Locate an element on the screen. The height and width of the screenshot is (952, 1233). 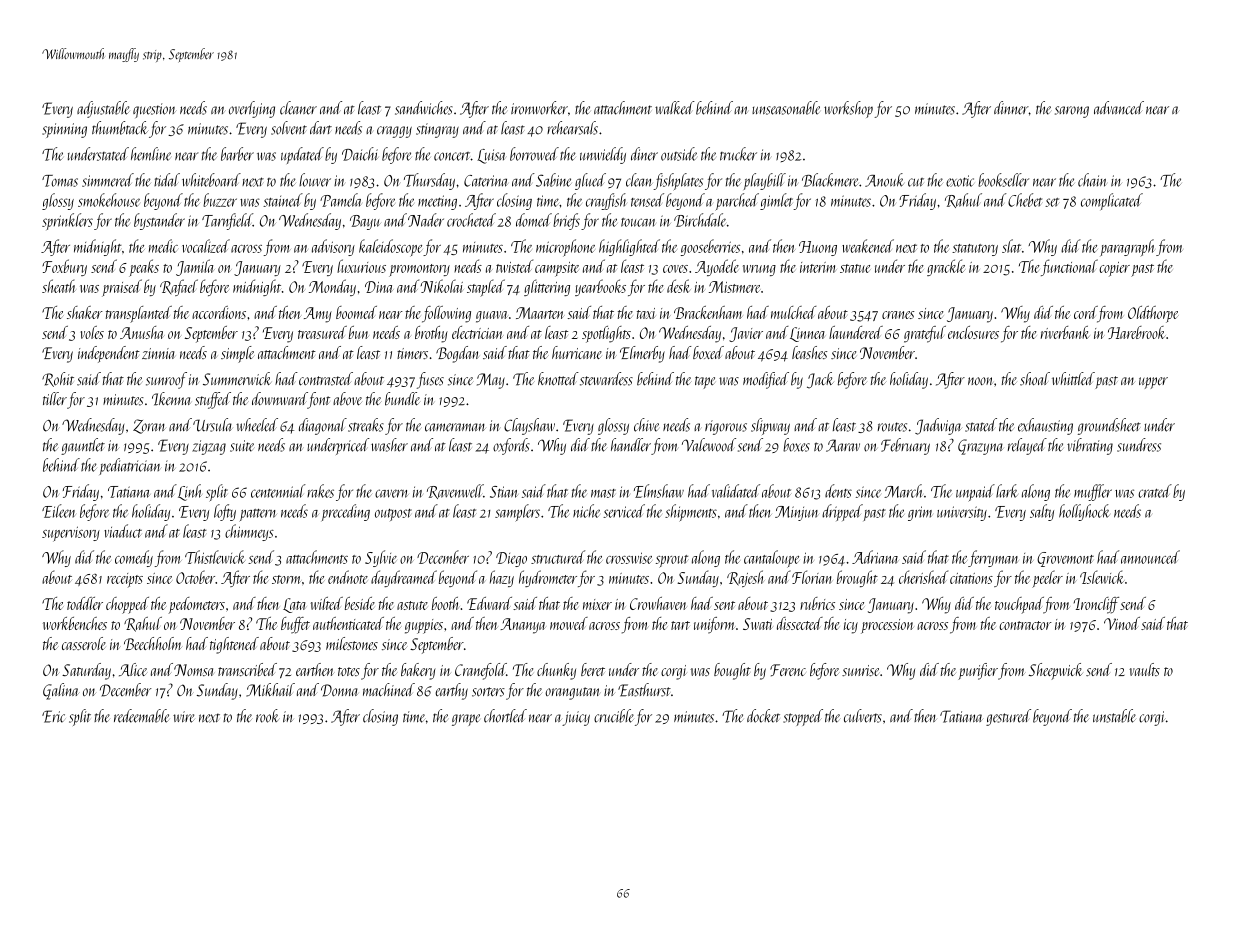
overlying is located at coordinates (252, 109).
